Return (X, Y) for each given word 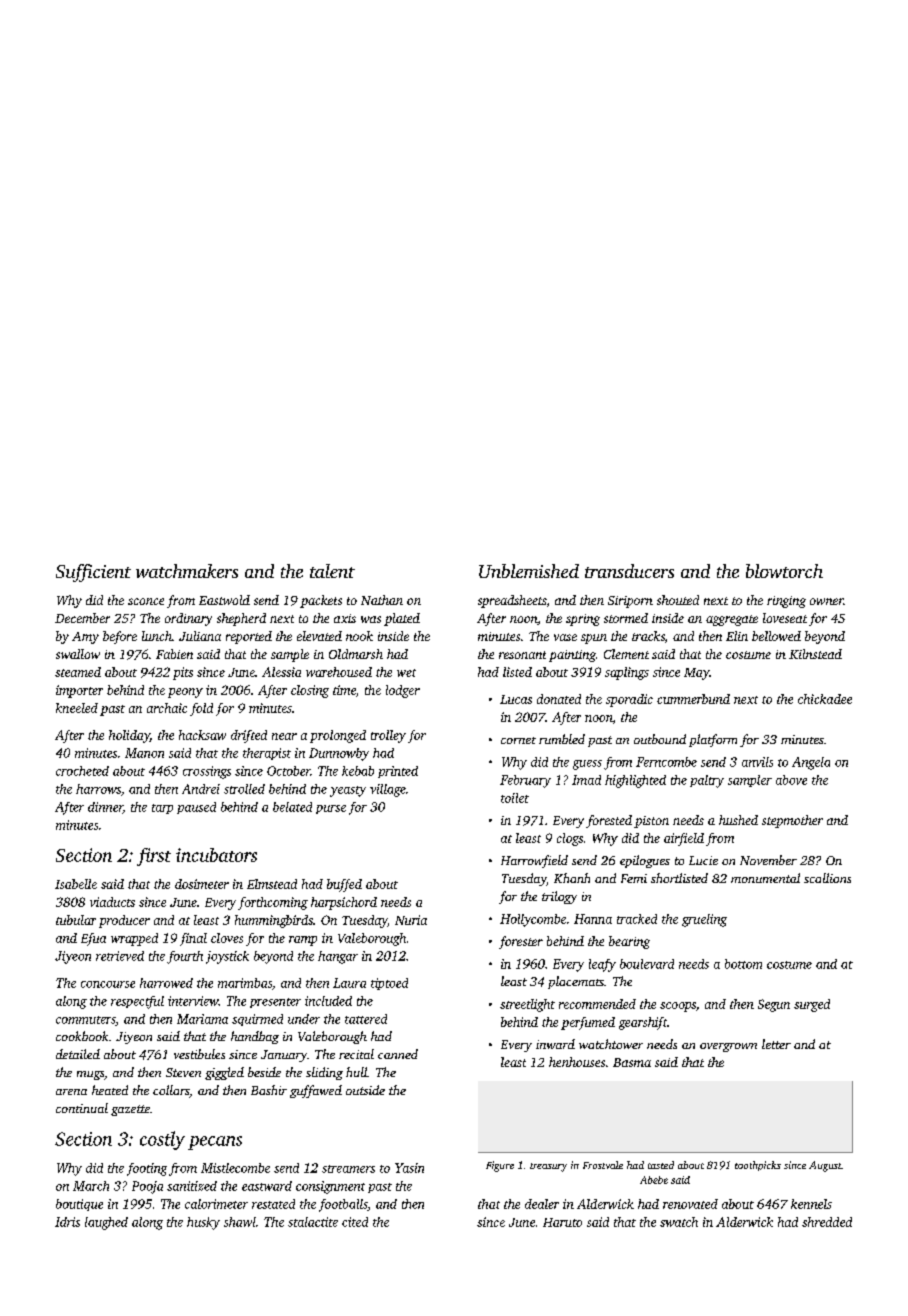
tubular (76, 920)
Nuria (411, 920)
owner (826, 601)
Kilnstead (815, 654)
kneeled (77, 708)
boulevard (647, 964)
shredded (827, 1222)
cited (355, 1222)
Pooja (147, 1187)
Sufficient (93, 573)
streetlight (527, 1005)
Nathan (382, 600)
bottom (743, 964)
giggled (224, 1073)
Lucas (516, 699)
